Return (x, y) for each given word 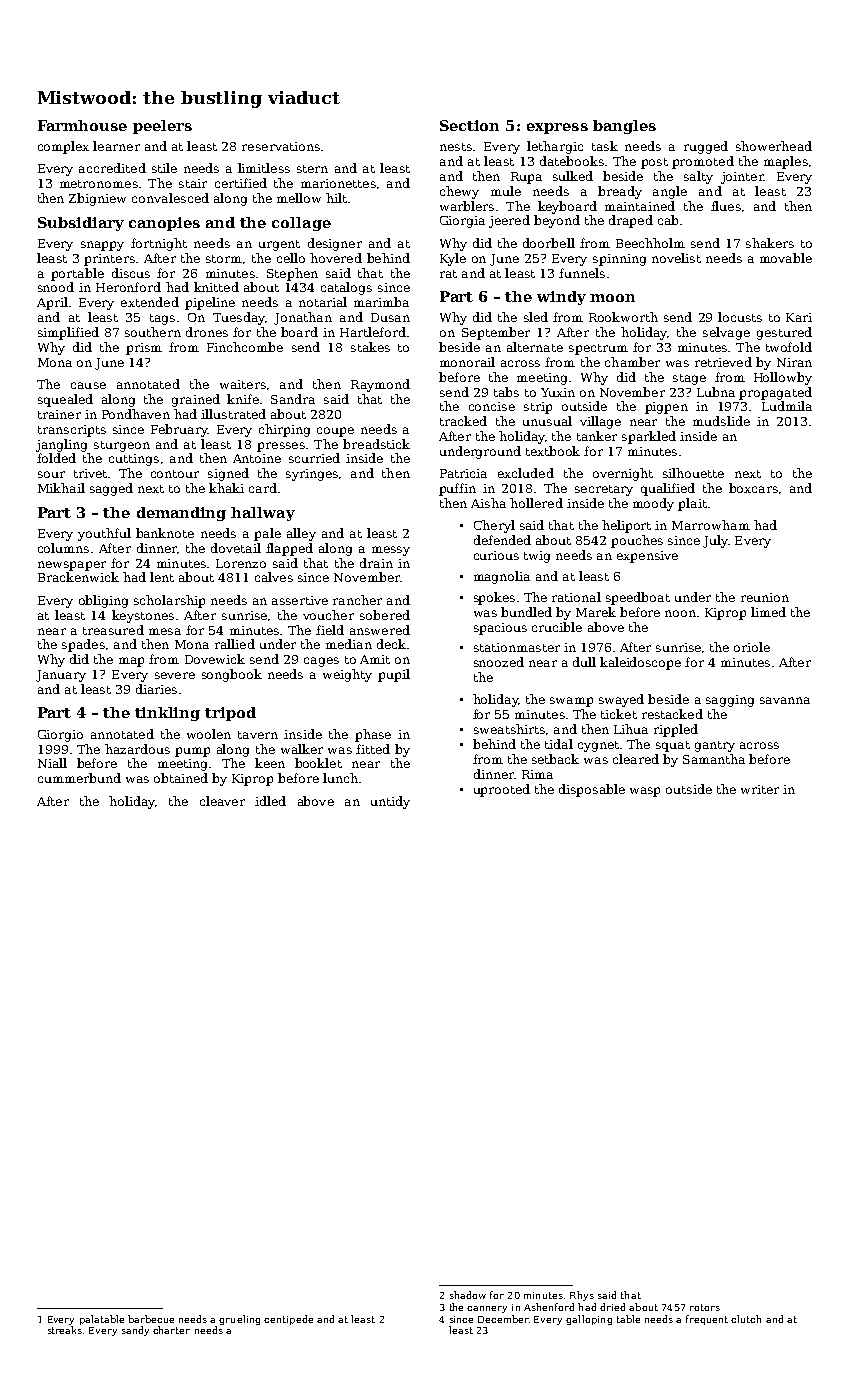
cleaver (222, 801)
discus (131, 273)
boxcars (753, 488)
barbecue (151, 1319)
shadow (468, 1295)
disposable (592, 790)
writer (760, 789)
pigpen (666, 408)
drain (376, 563)
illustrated (233, 414)
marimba (381, 302)
